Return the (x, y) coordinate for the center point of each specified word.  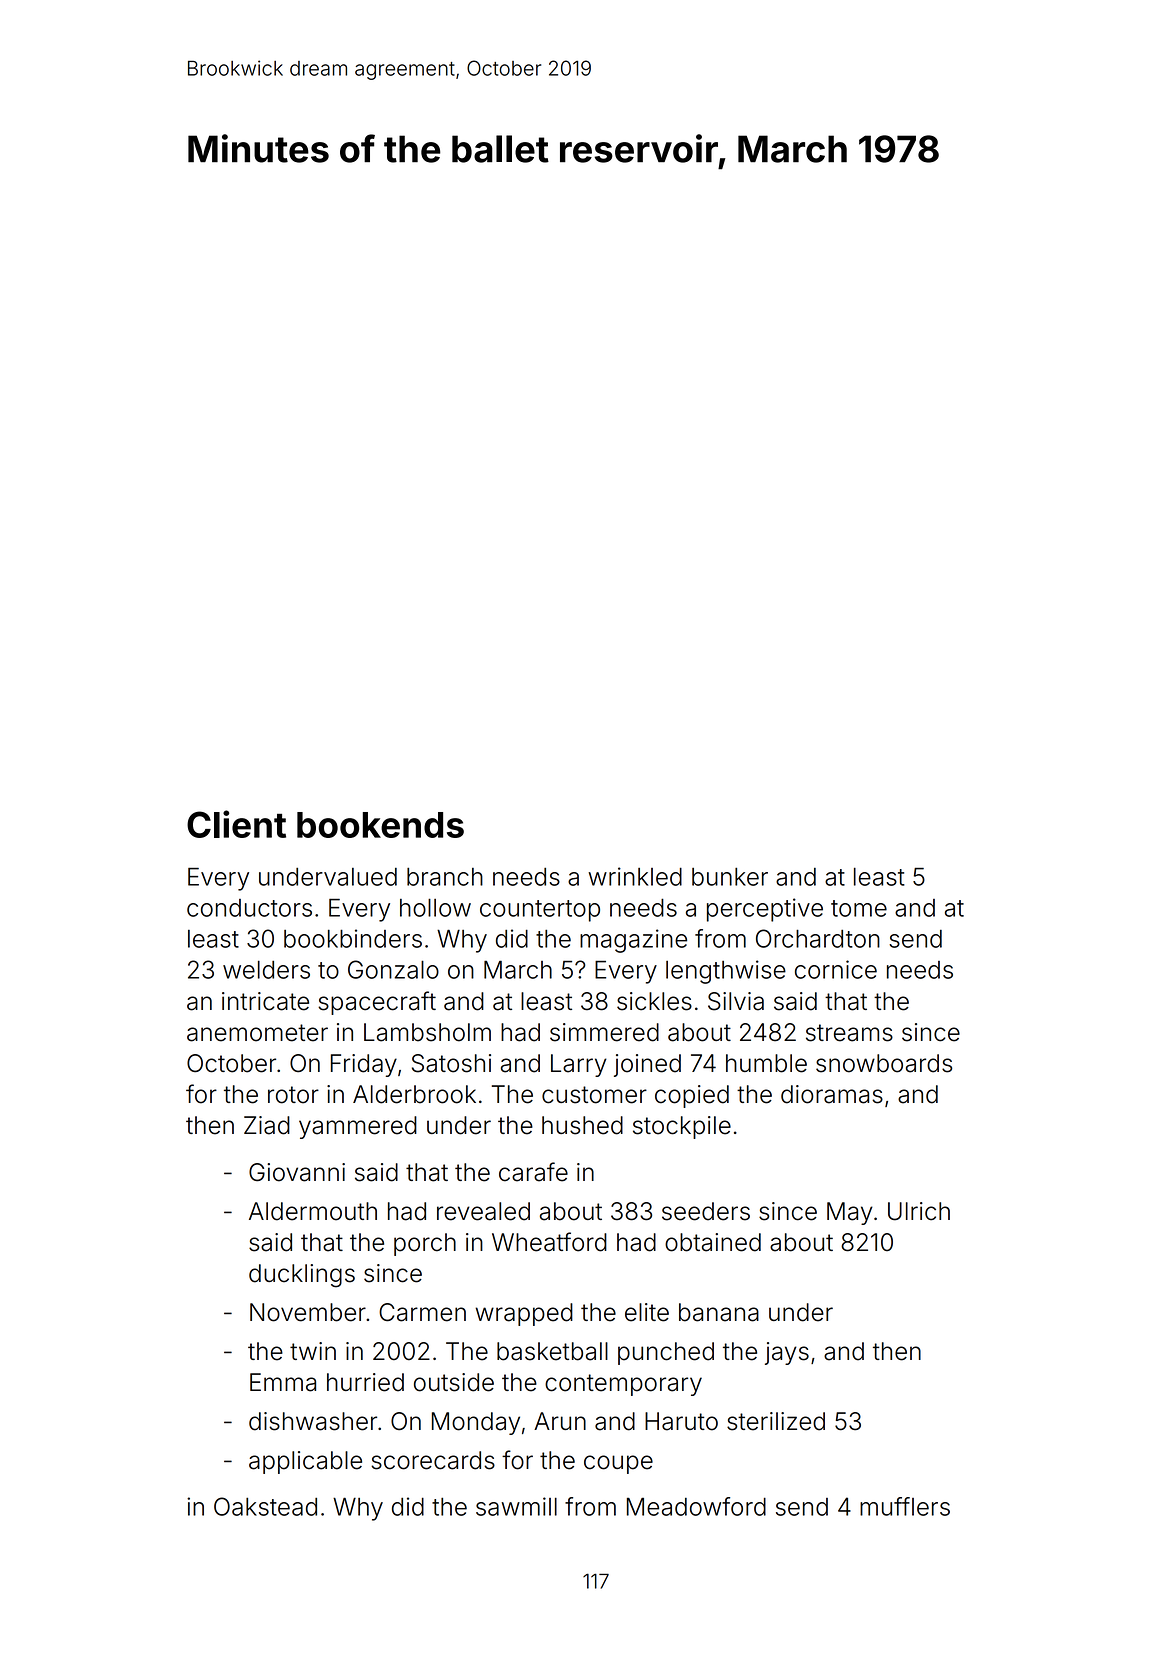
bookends (380, 825)
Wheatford (549, 1242)
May (850, 1213)
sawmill (516, 1506)
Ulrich (919, 1211)
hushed (582, 1125)
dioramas (832, 1094)
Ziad (267, 1125)
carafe (533, 1172)
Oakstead (265, 1506)
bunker (730, 877)
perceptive (765, 910)
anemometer (257, 1033)
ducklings (302, 1276)
